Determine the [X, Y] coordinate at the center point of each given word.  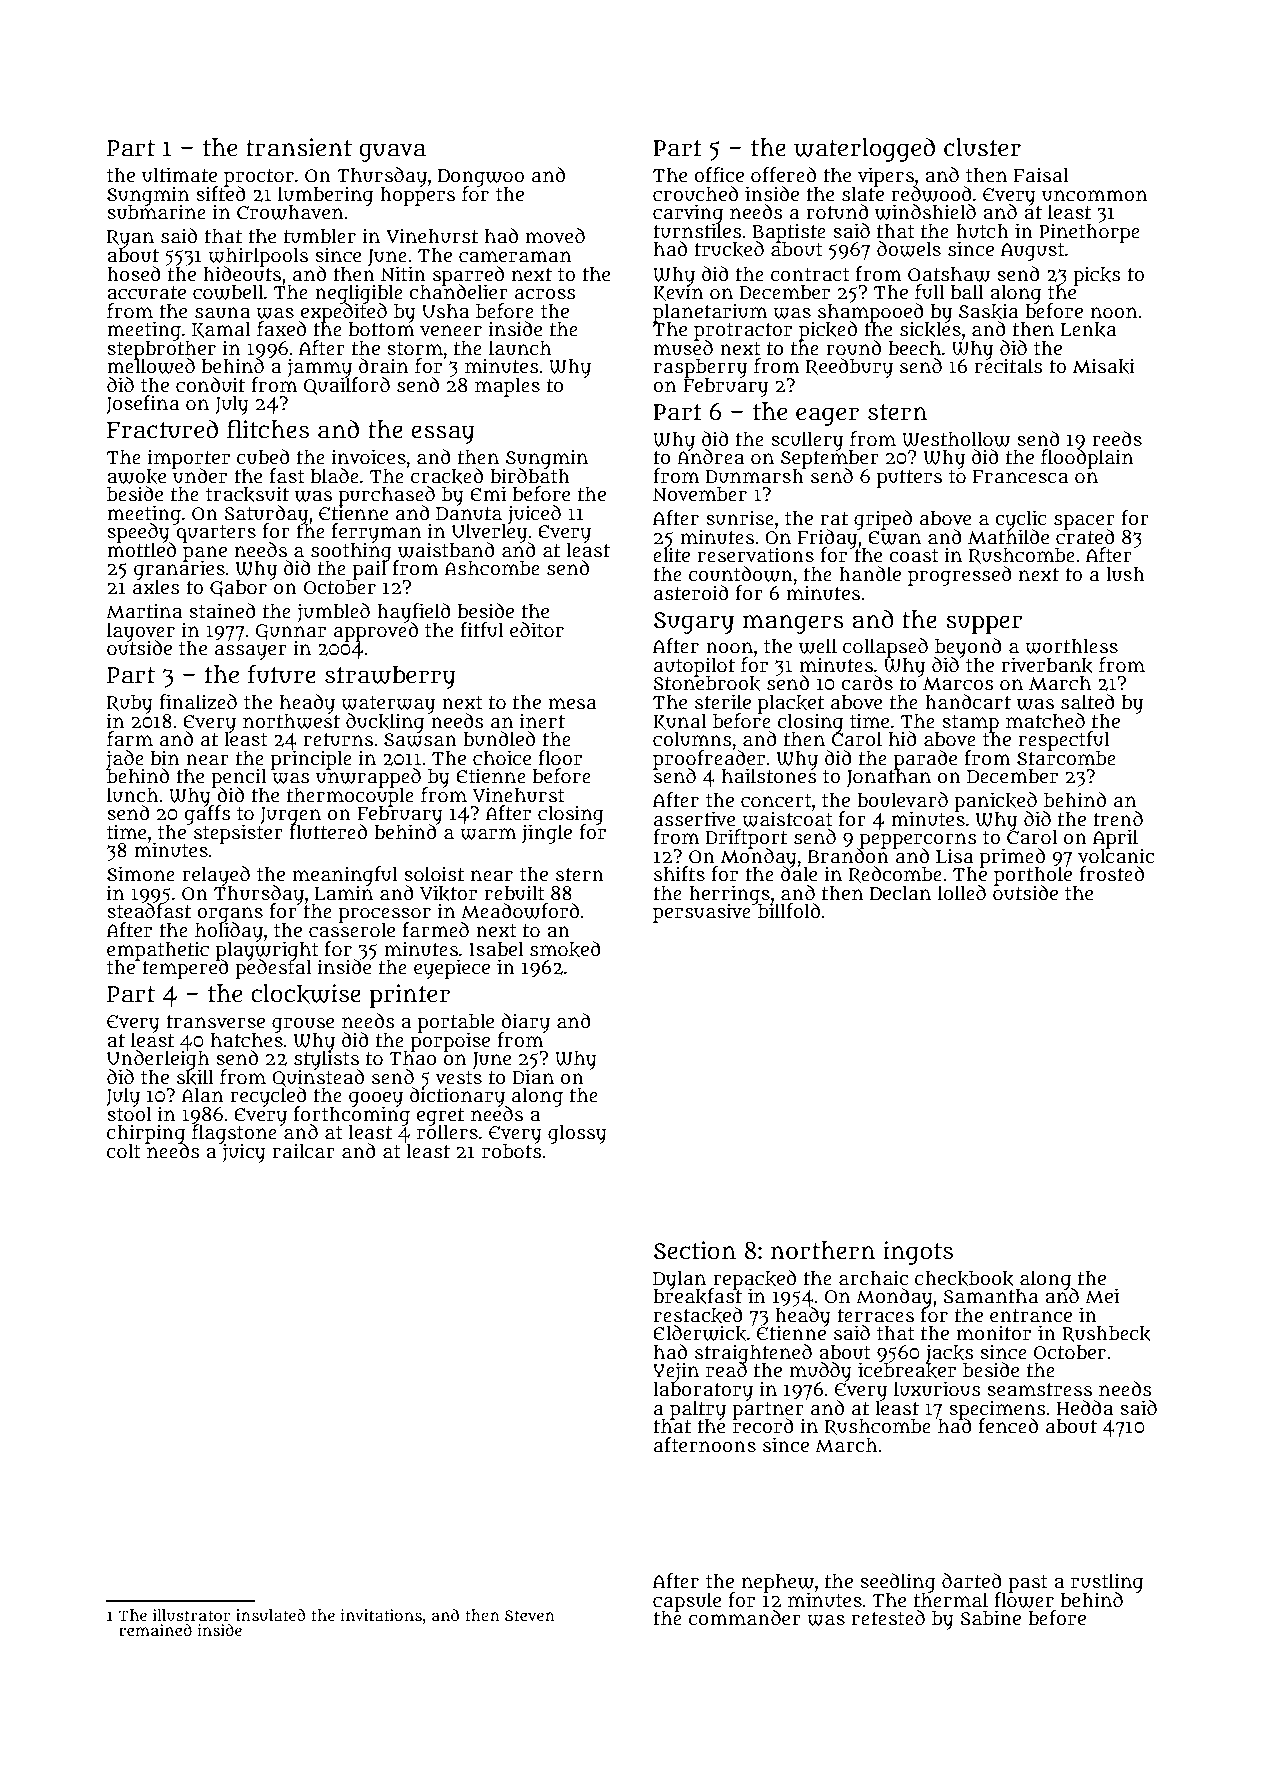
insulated [270, 1615]
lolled [962, 893]
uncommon [1094, 196]
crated [1085, 537]
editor [537, 630]
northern [823, 1250]
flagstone [234, 1134]
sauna [222, 313]
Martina [144, 611]
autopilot [694, 666]
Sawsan [420, 740]
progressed [960, 576]
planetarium [710, 312]
